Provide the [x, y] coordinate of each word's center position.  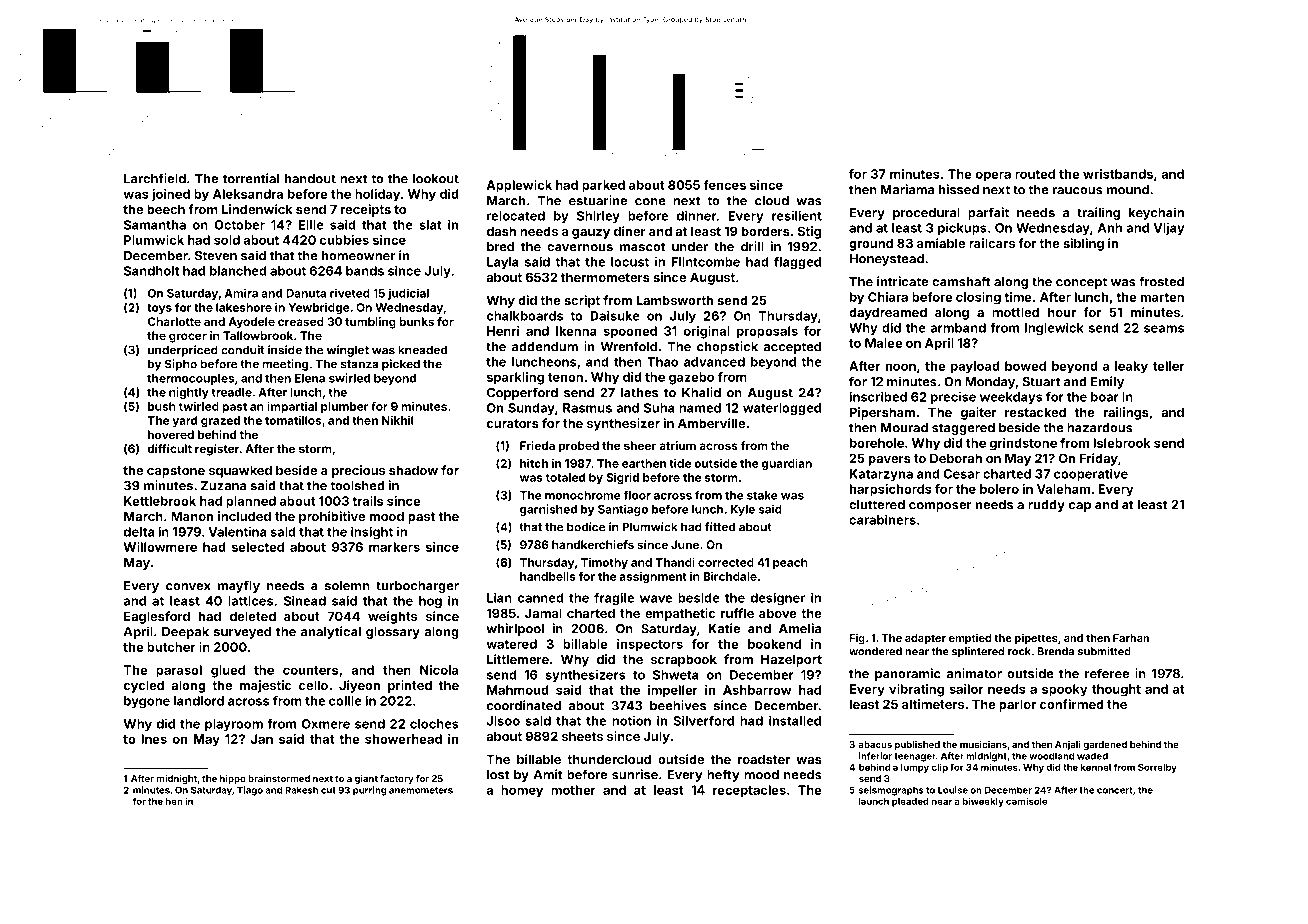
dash [501, 231]
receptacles [749, 791]
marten [1162, 297]
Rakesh [301, 790]
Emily [1107, 382]
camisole [1026, 801]
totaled [565, 477]
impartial [292, 407]
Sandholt [151, 271]
